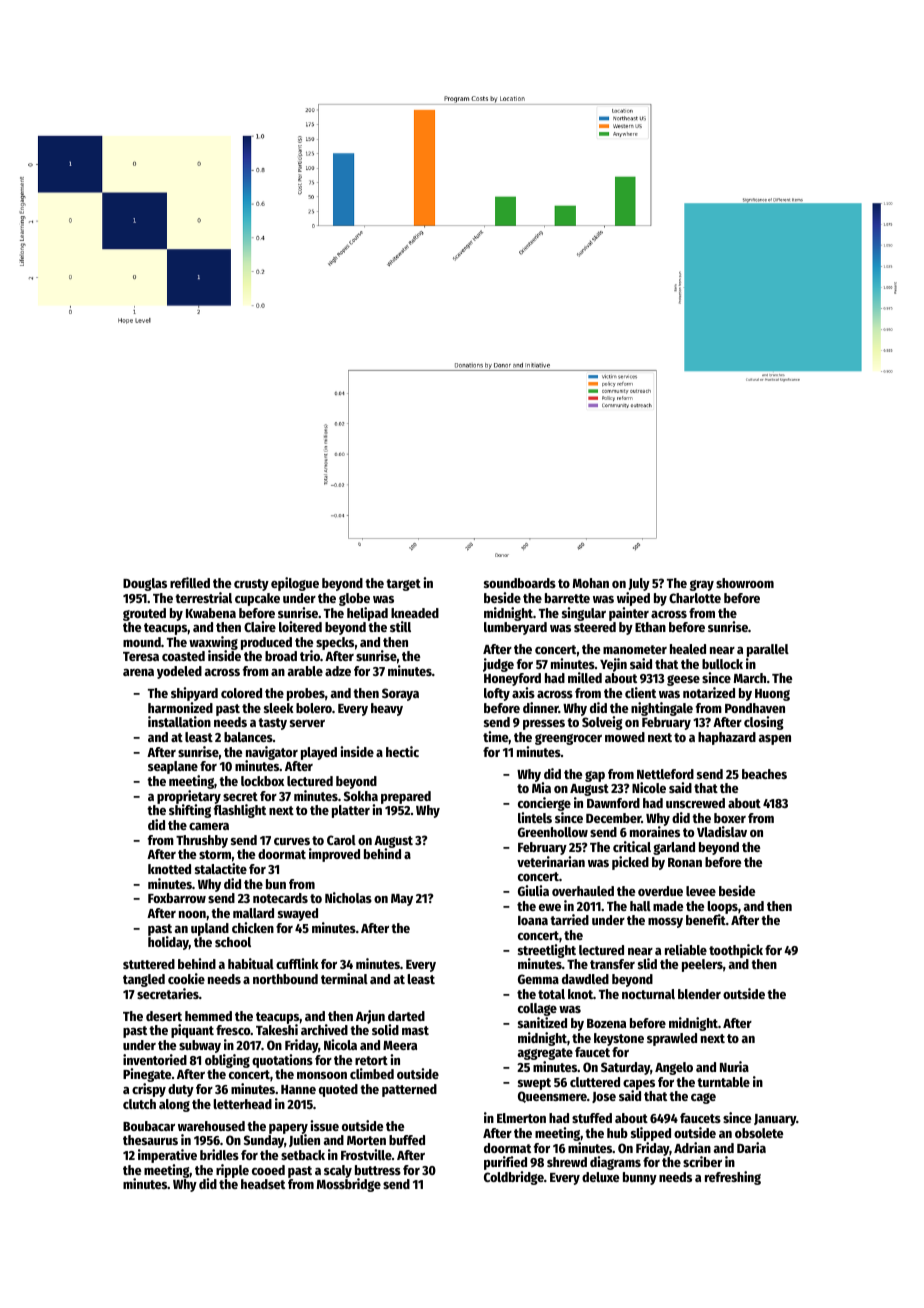 This screenshot has width=924, height=1308. I want to click on judge, so click(498, 665).
